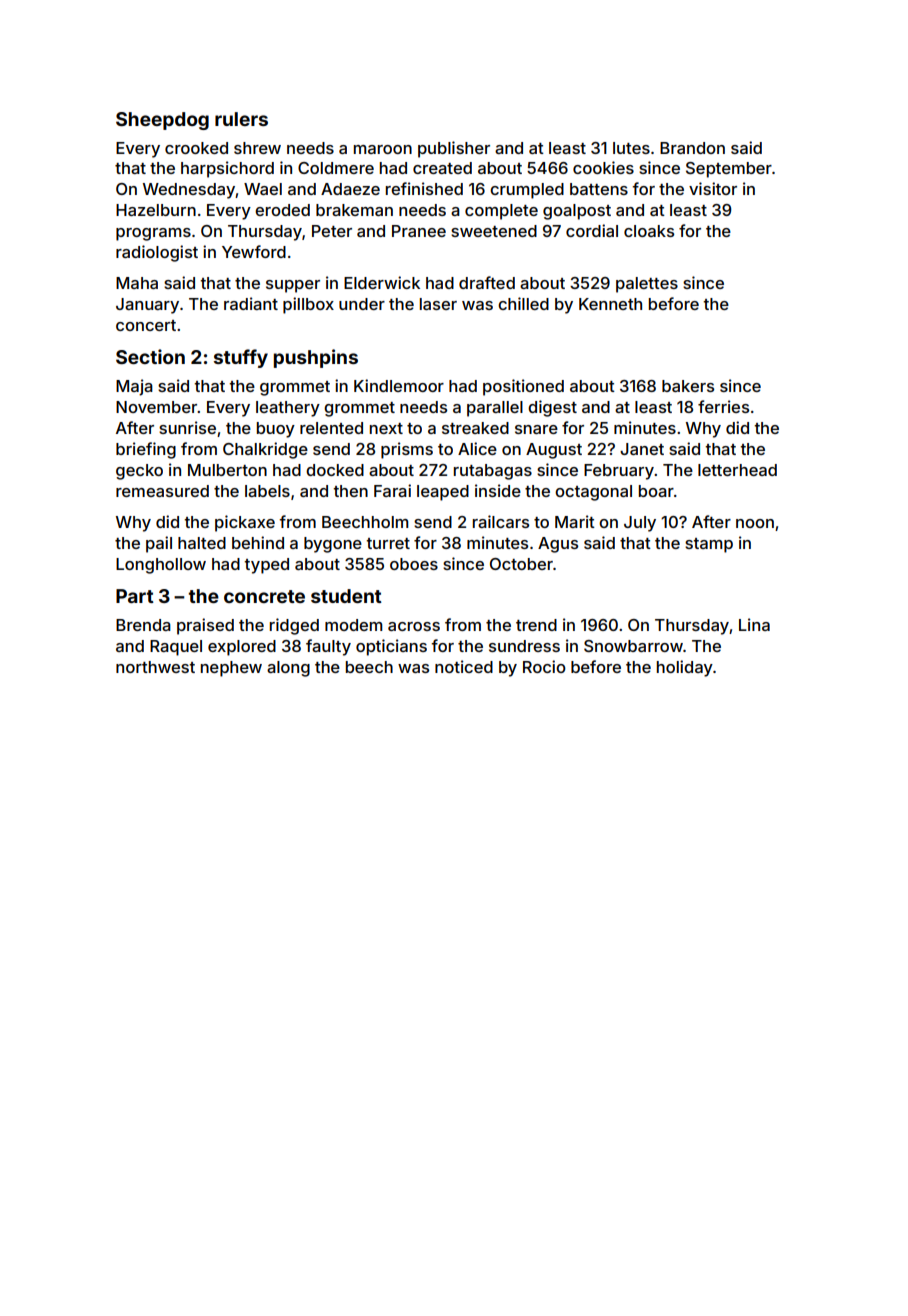 This document has height=1316, width=908. Describe the element at coordinates (552, 408) in the document. I see `digest` at that location.
